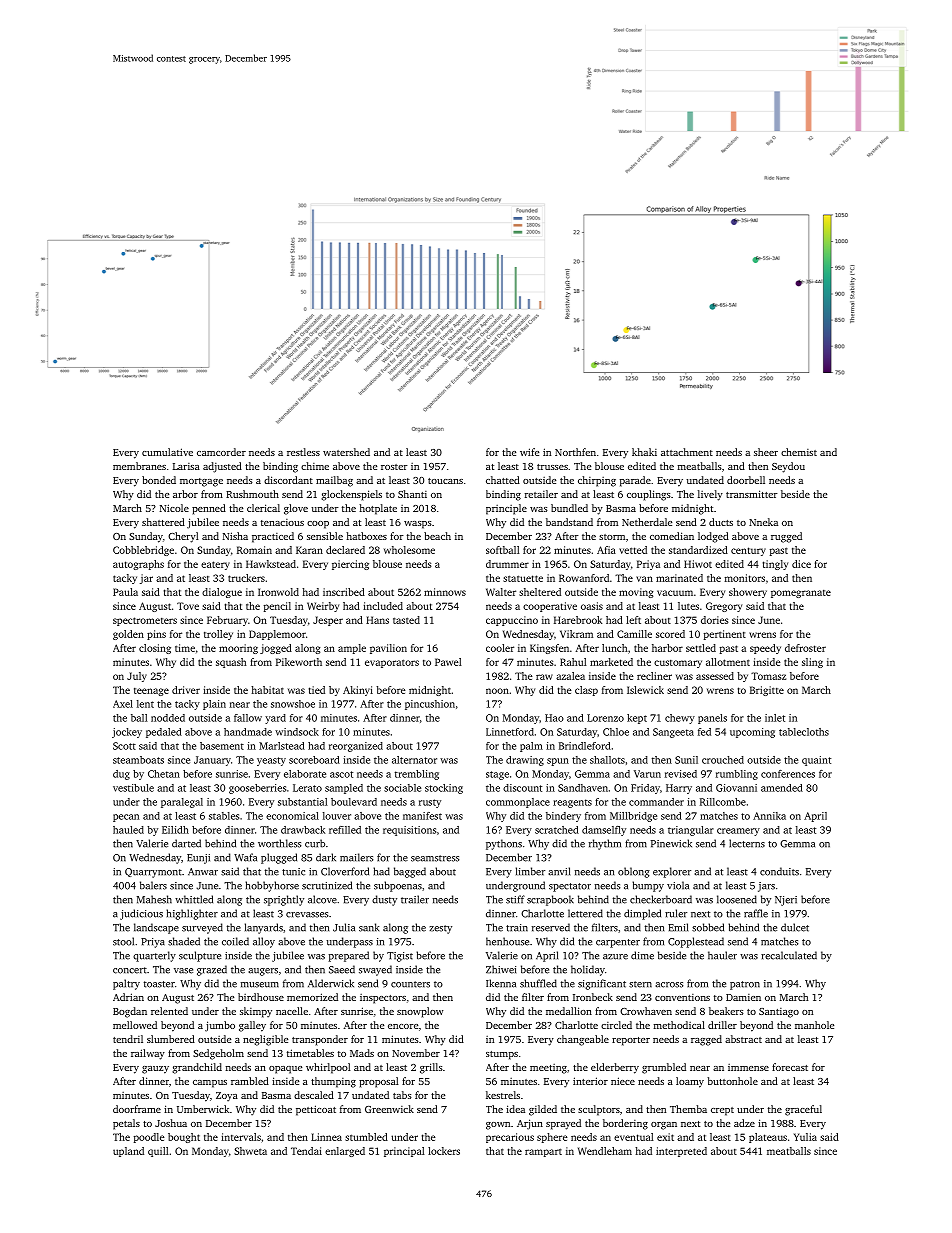 This screenshot has height=1233, width=952. What do you see at coordinates (645, 690) in the screenshot?
I see `Islewick` at bounding box center [645, 690].
